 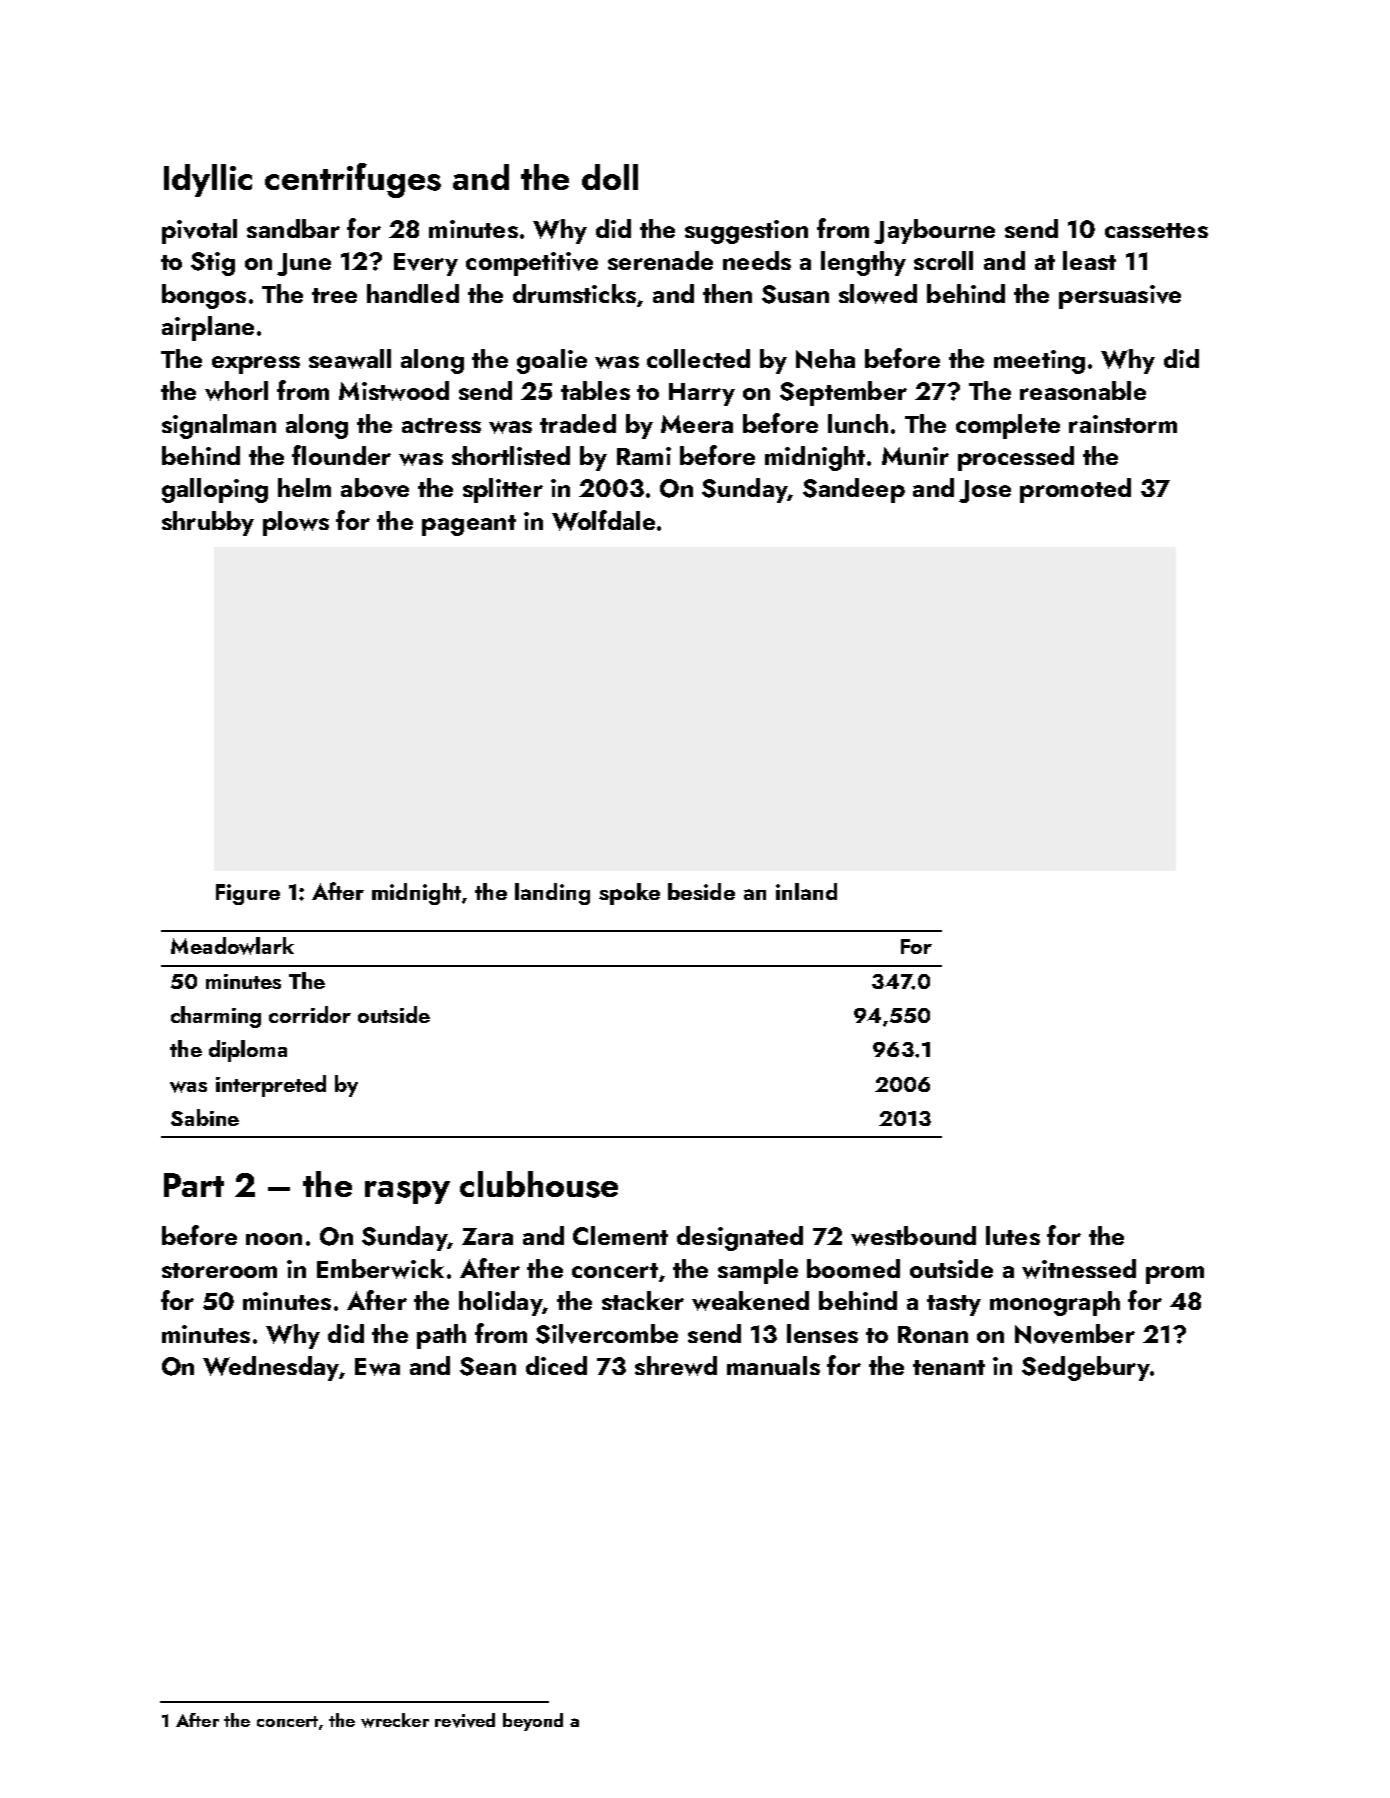 What do you see at coordinates (603, 520) in the image?
I see `Wolfdale` at bounding box center [603, 520].
